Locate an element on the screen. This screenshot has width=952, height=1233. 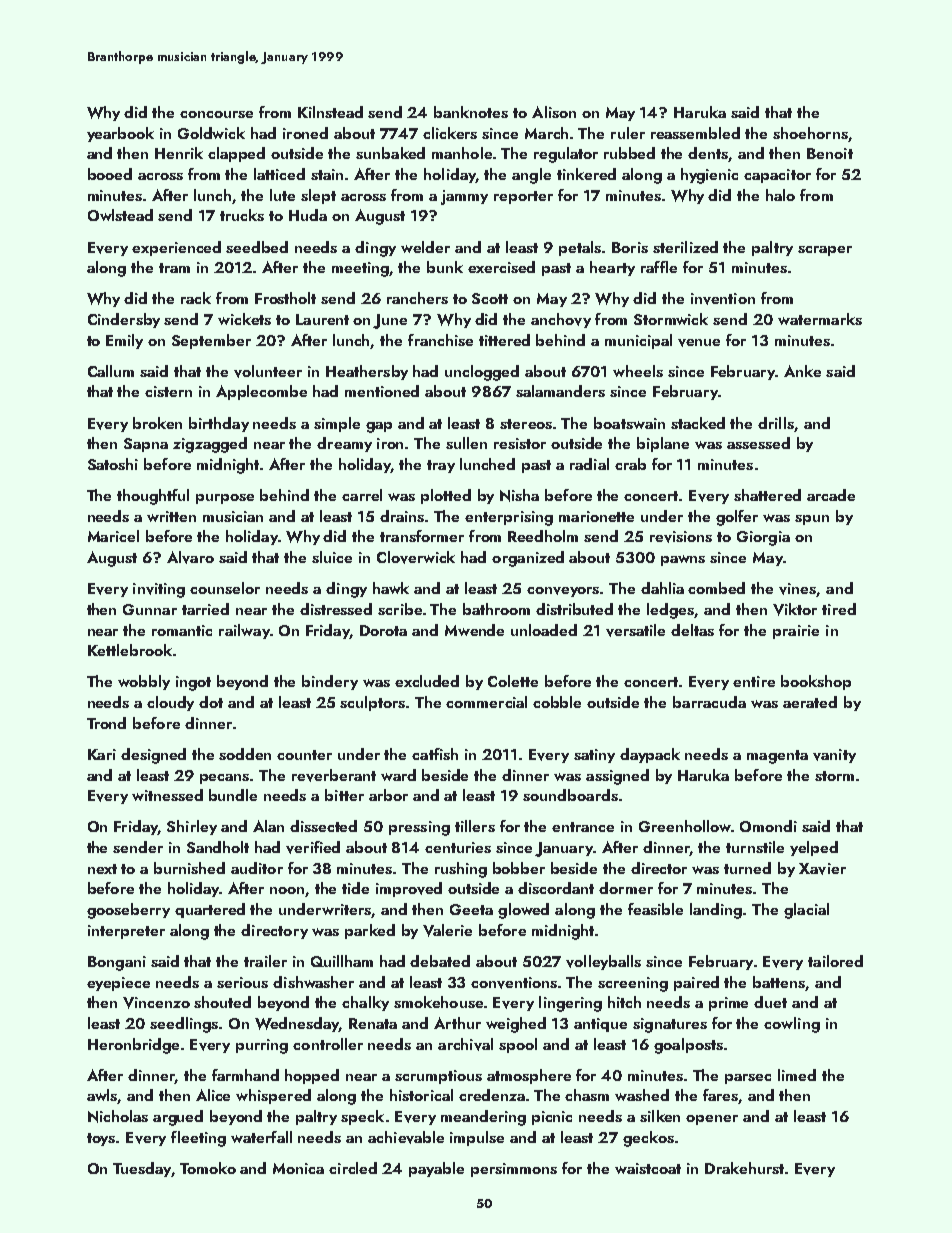
Alison is located at coordinates (554, 112).
